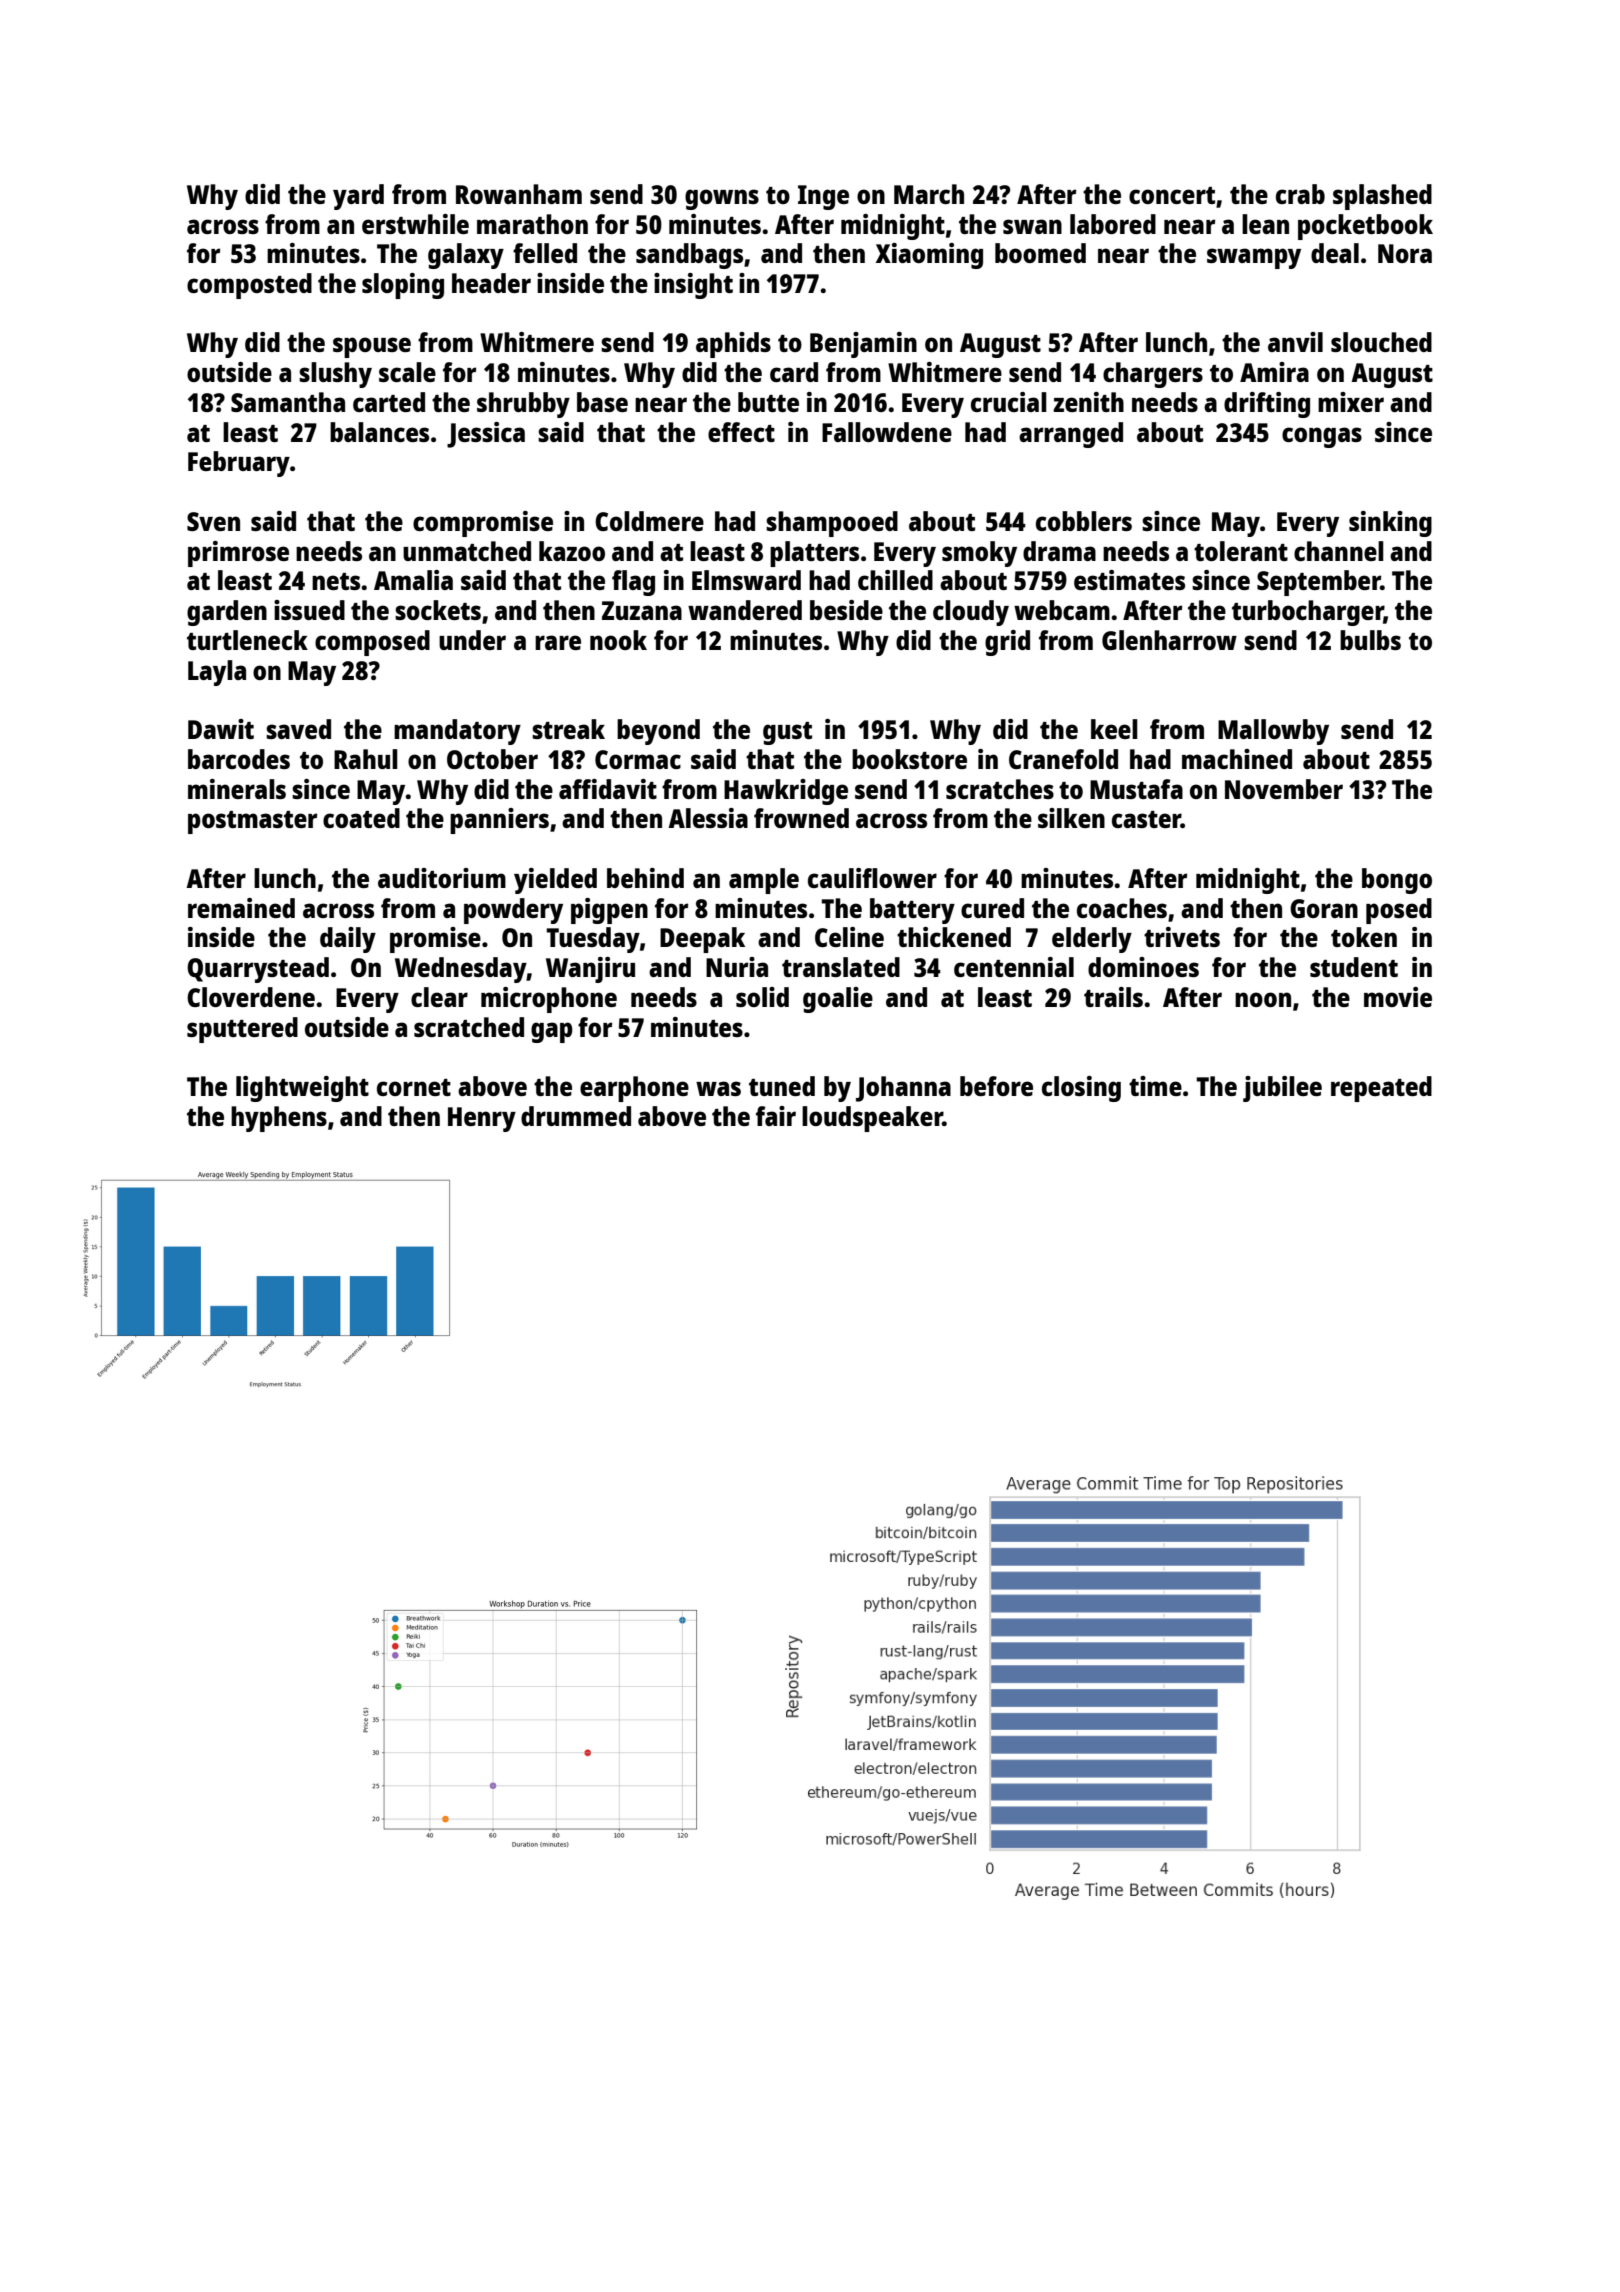  Describe the element at coordinates (358, 197) in the image. I see `yard` at that location.
